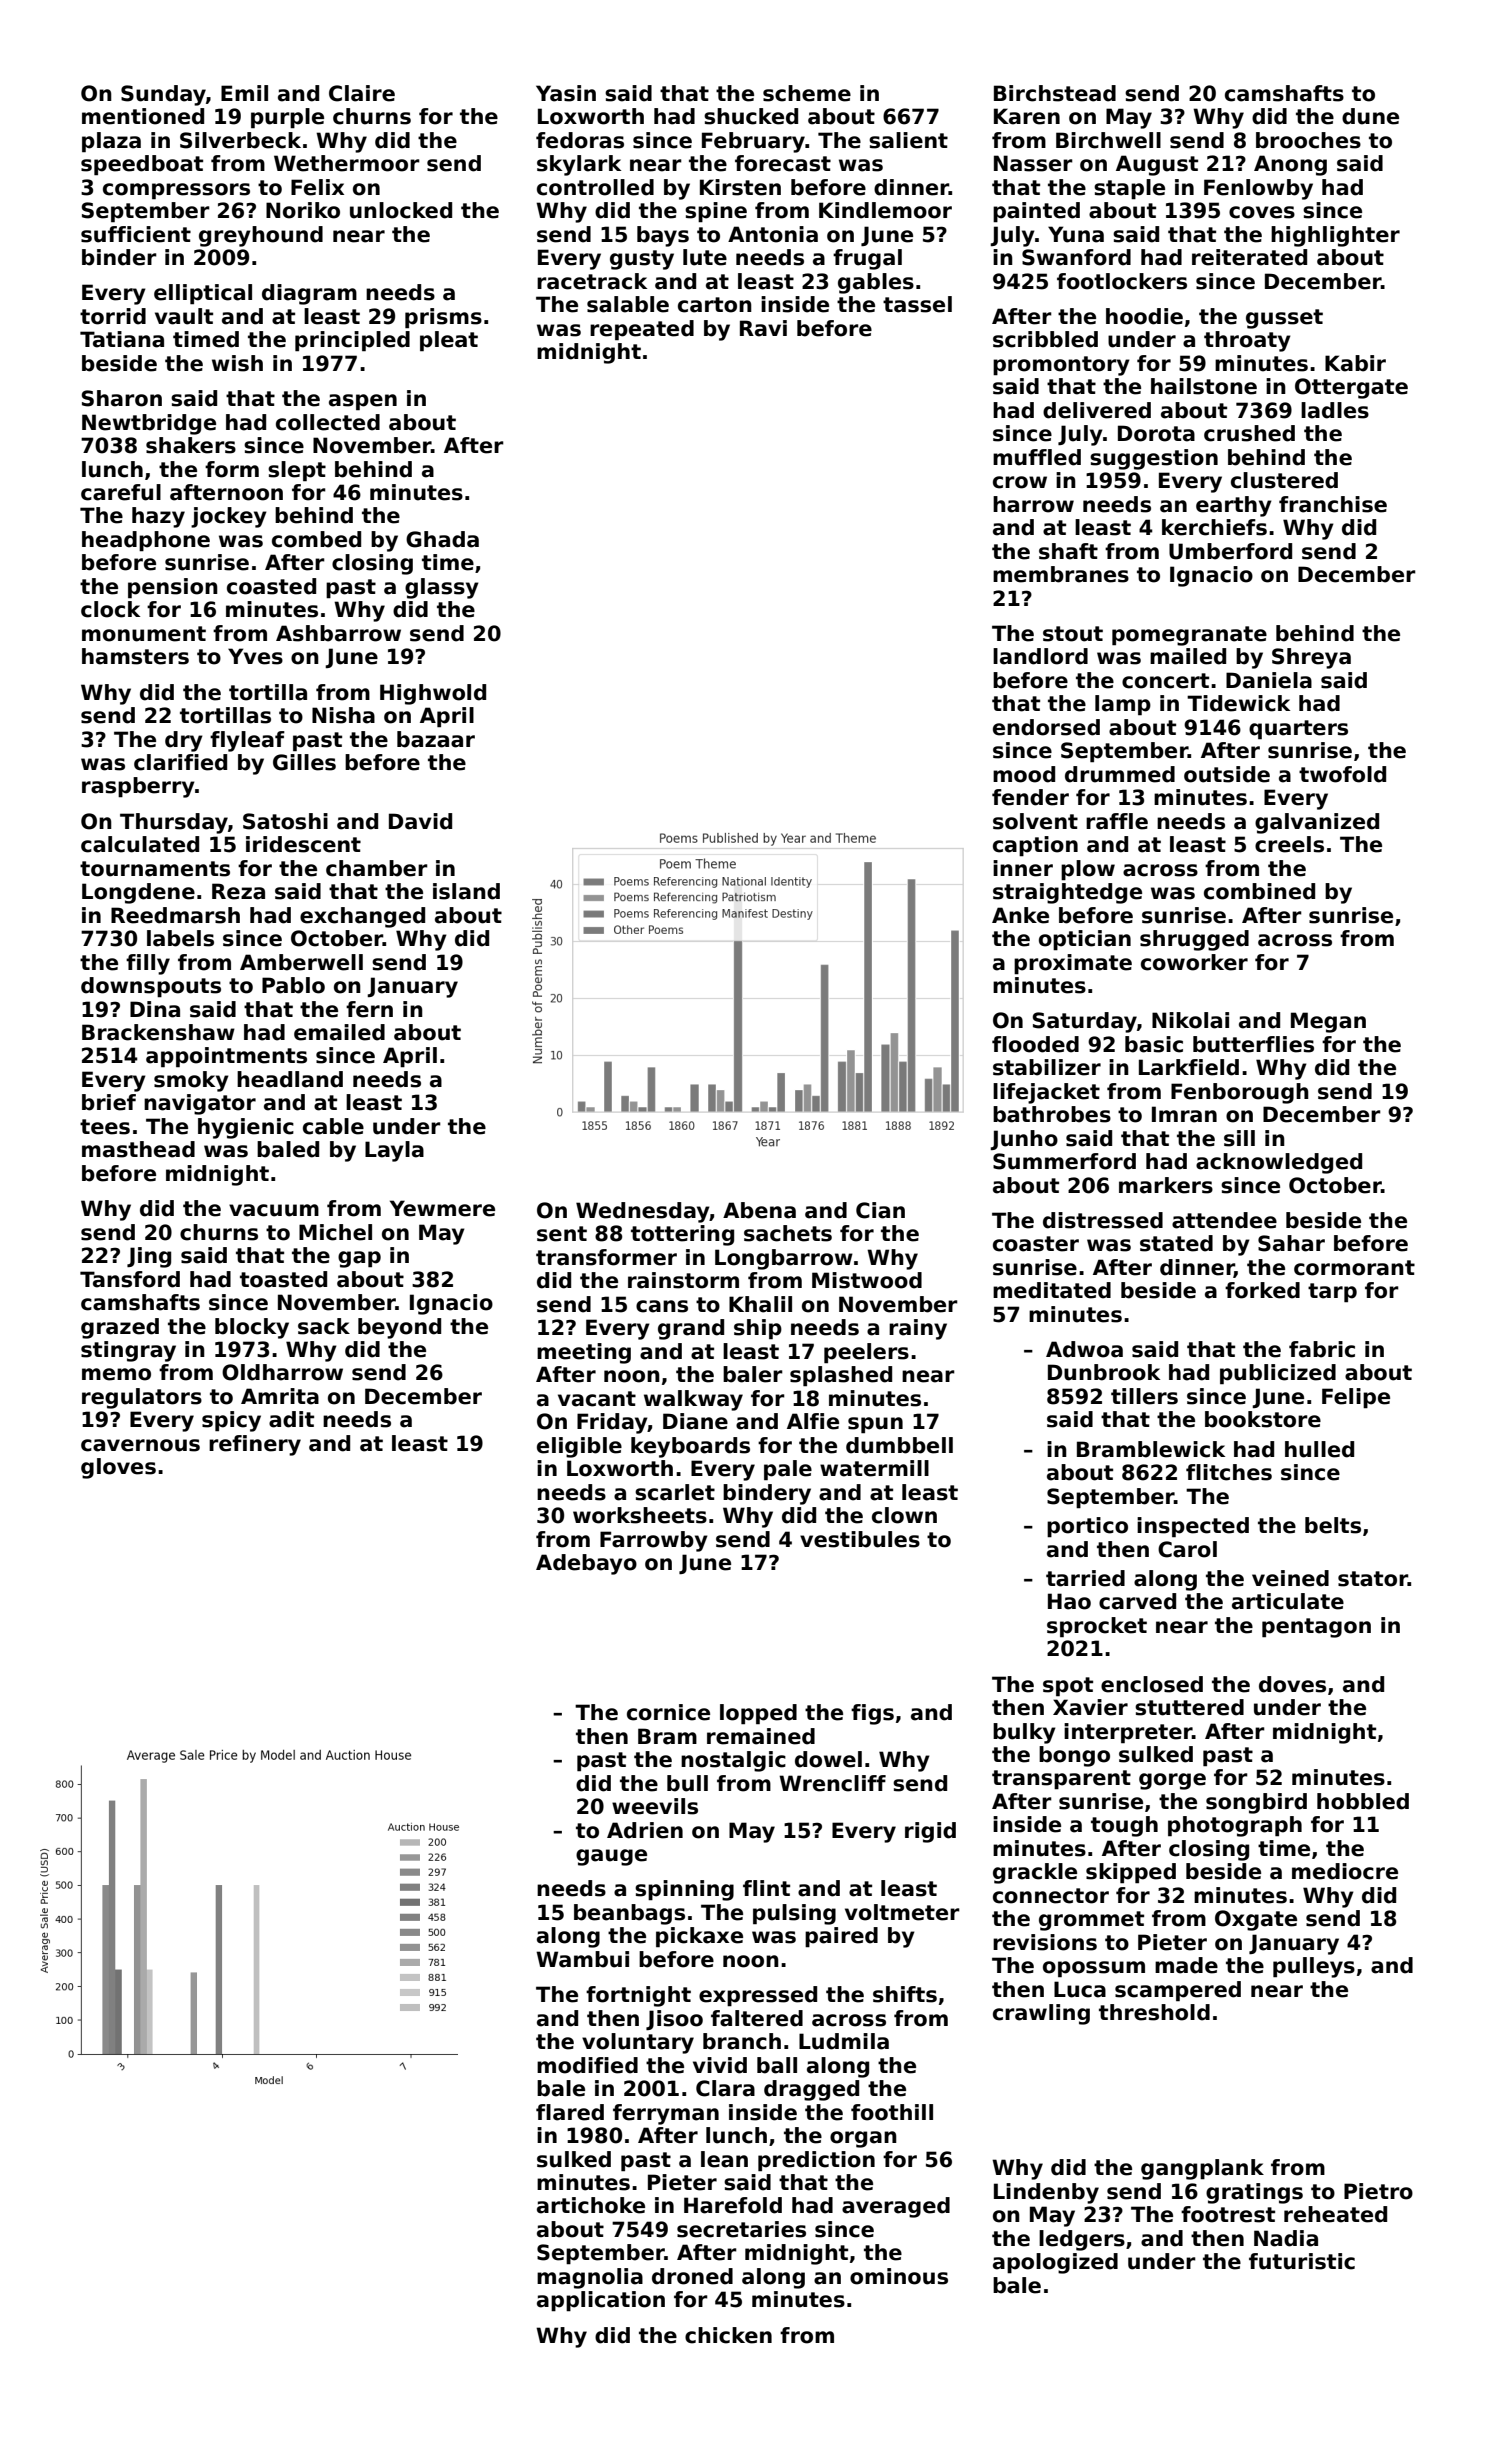  Describe the element at coordinates (687, 1783) in the screenshot. I see `bull` at that location.
